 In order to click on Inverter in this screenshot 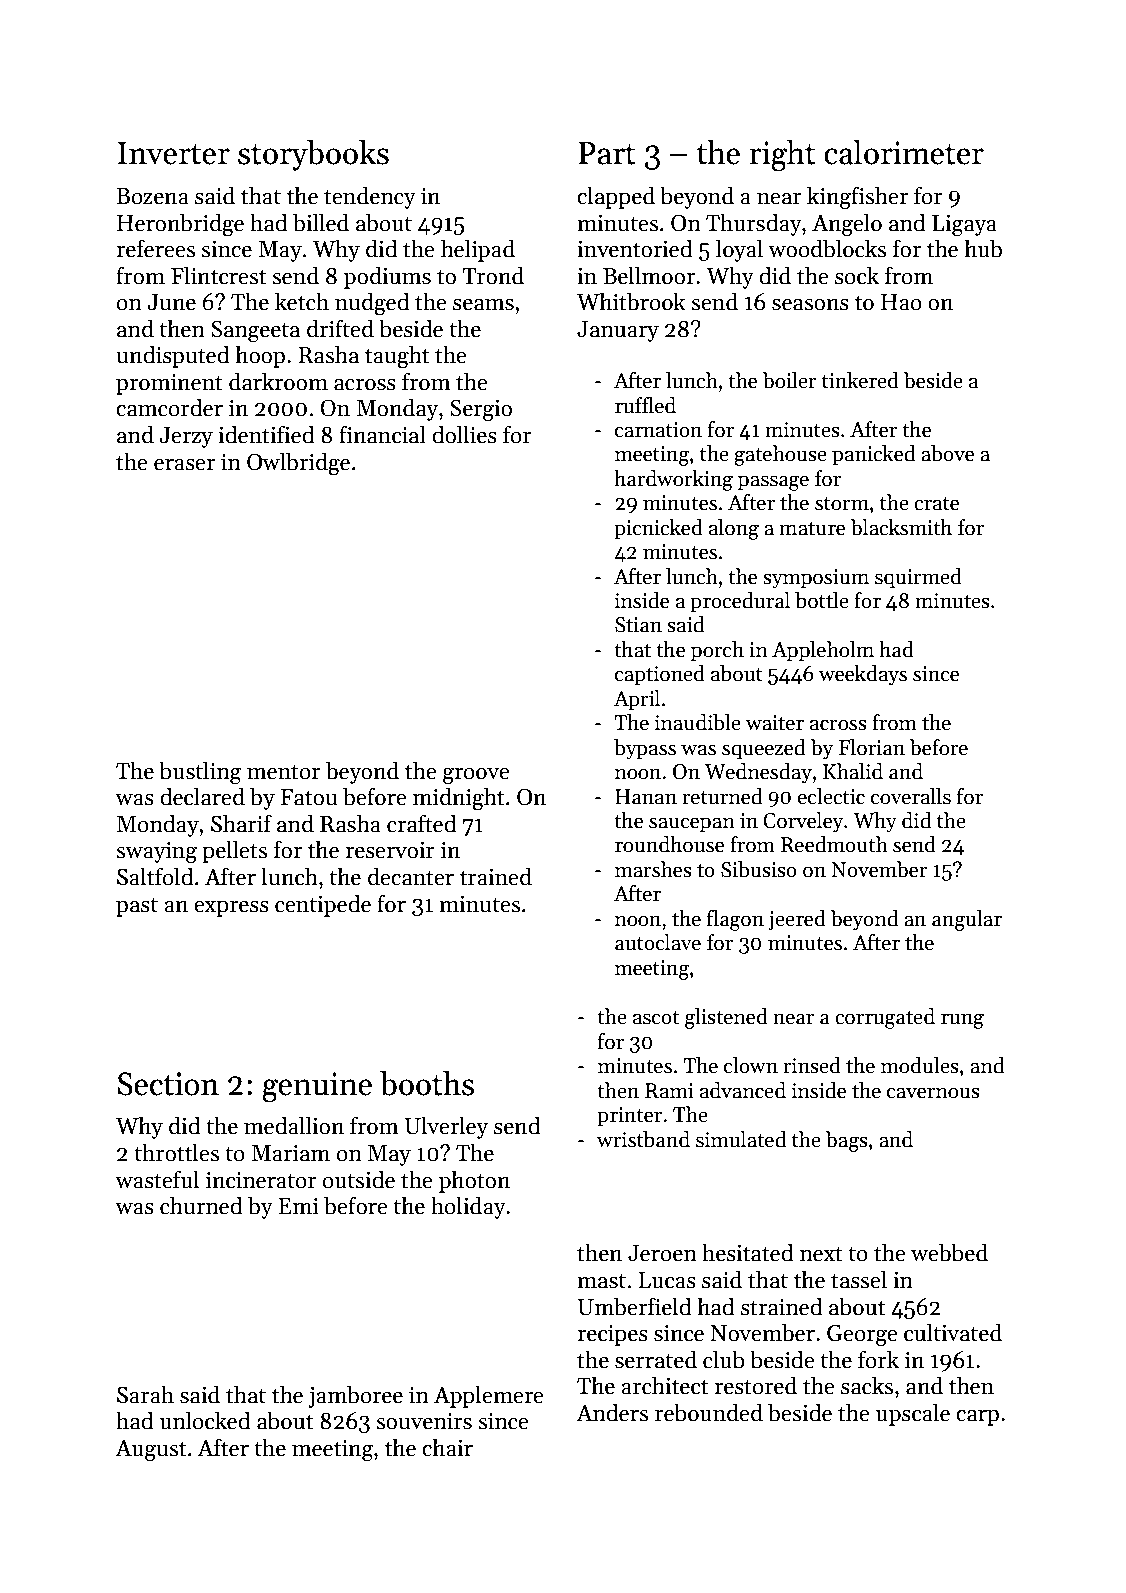, I will do `click(173, 153)`.
